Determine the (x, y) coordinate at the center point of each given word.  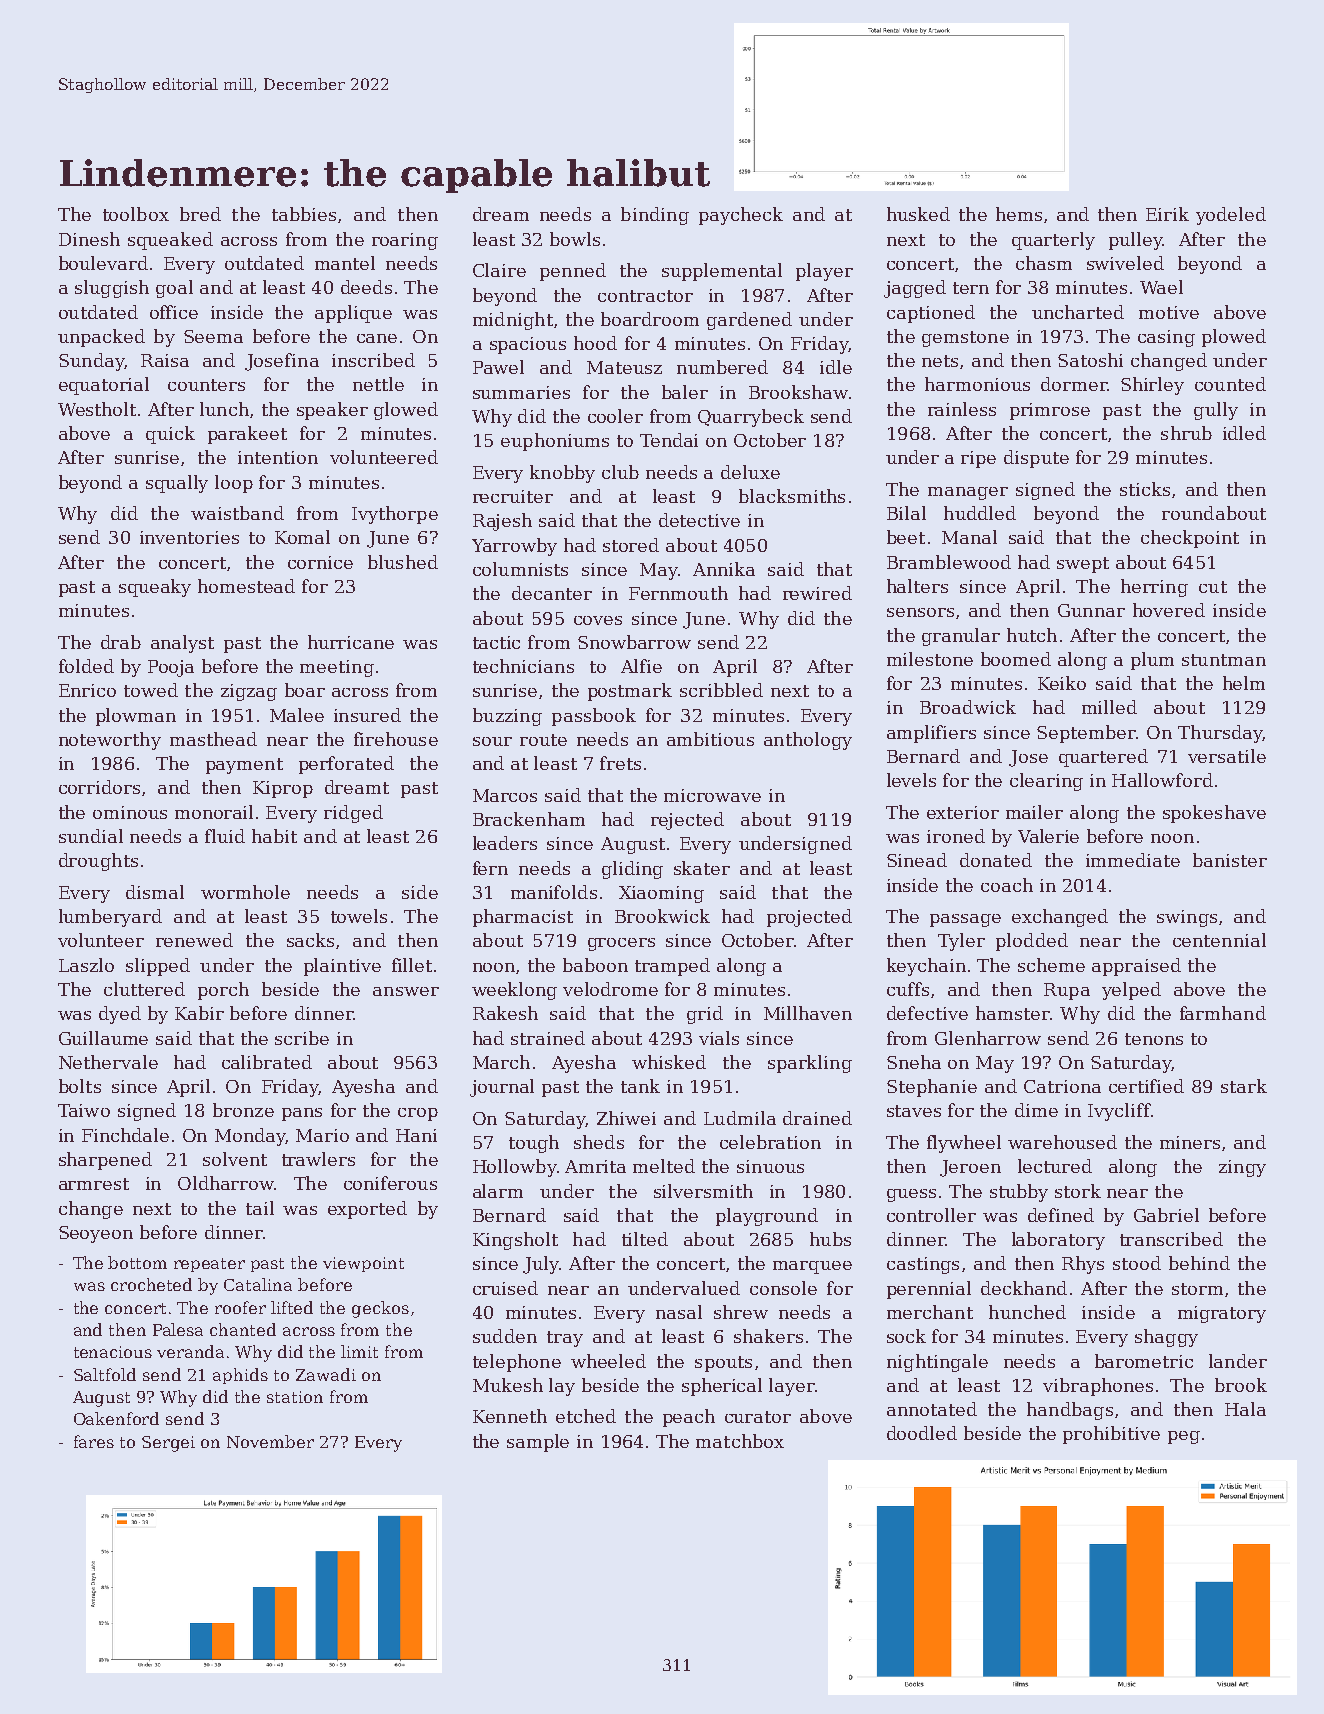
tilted (645, 1239)
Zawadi (326, 1374)
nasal (679, 1312)
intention (278, 457)
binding (655, 216)
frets (620, 763)
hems (1019, 214)
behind (1199, 1263)
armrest (94, 1184)
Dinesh (89, 239)
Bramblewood (949, 562)
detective (699, 520)
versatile (1227, 756)
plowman (136, 717)
